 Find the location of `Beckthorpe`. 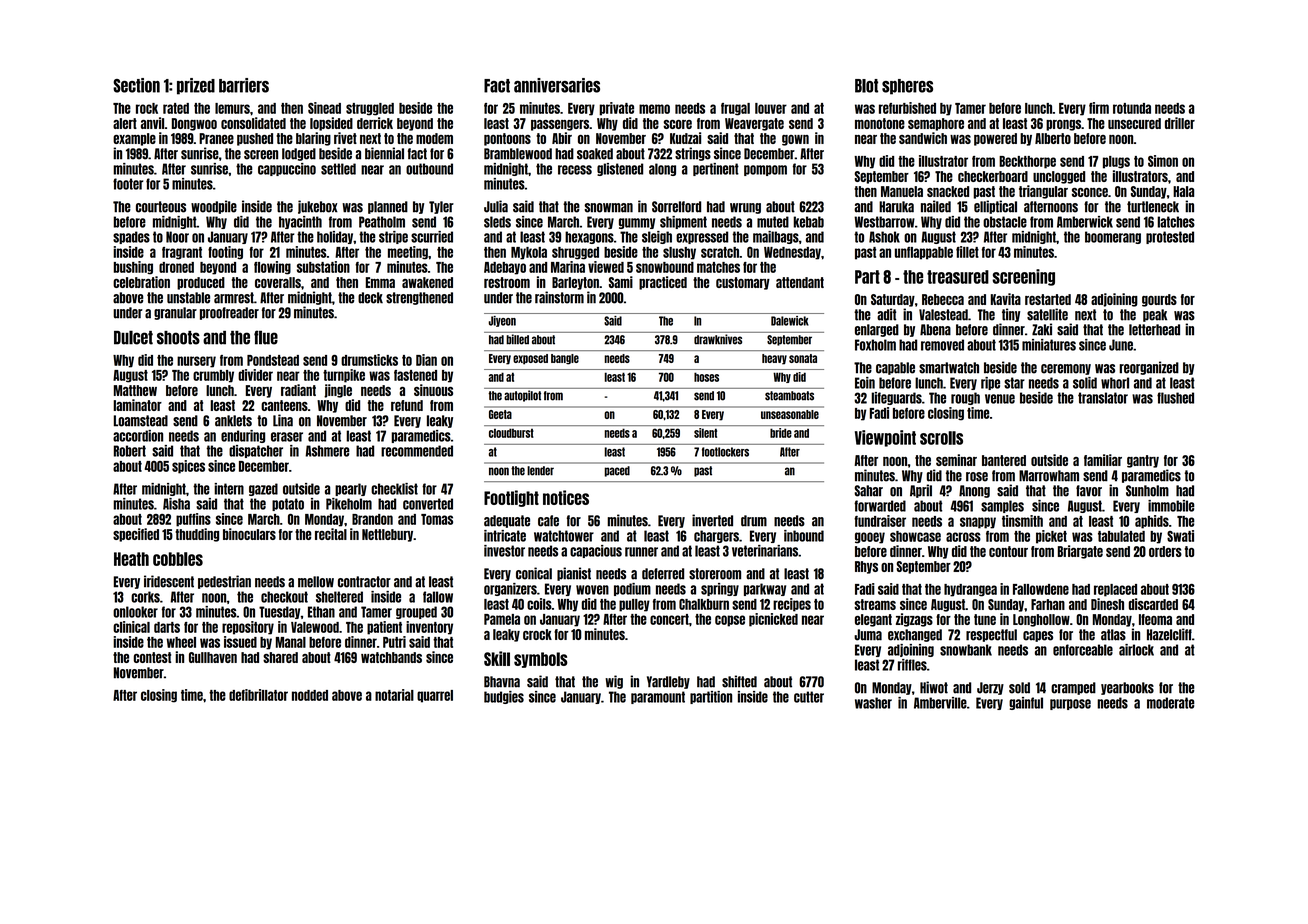

Beckthorpe is located at coordinates (1027, 162).
